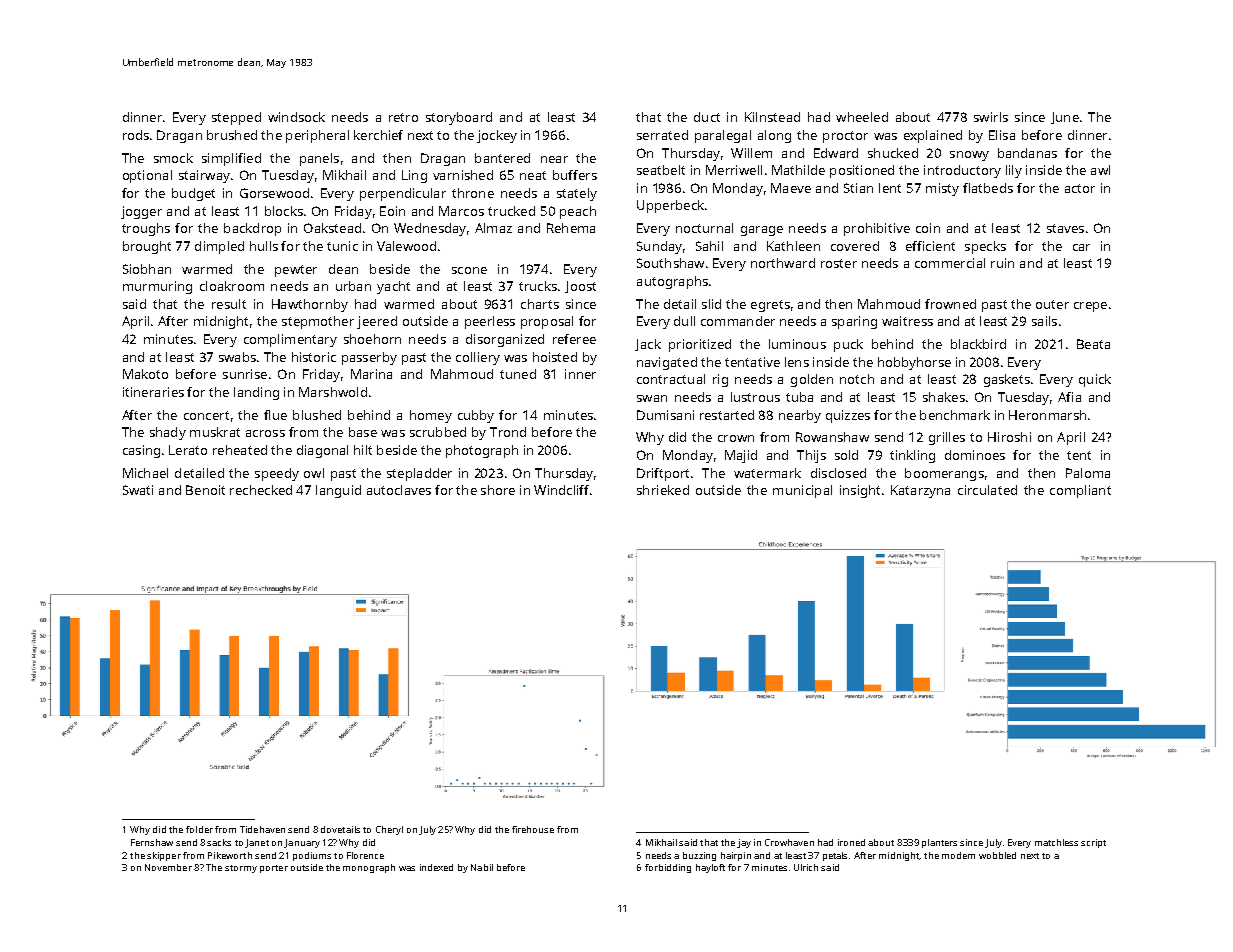  What do you see at coordinates (839, 263) in the screenshot?
I see `roster` at bounding box center [839, 263].
